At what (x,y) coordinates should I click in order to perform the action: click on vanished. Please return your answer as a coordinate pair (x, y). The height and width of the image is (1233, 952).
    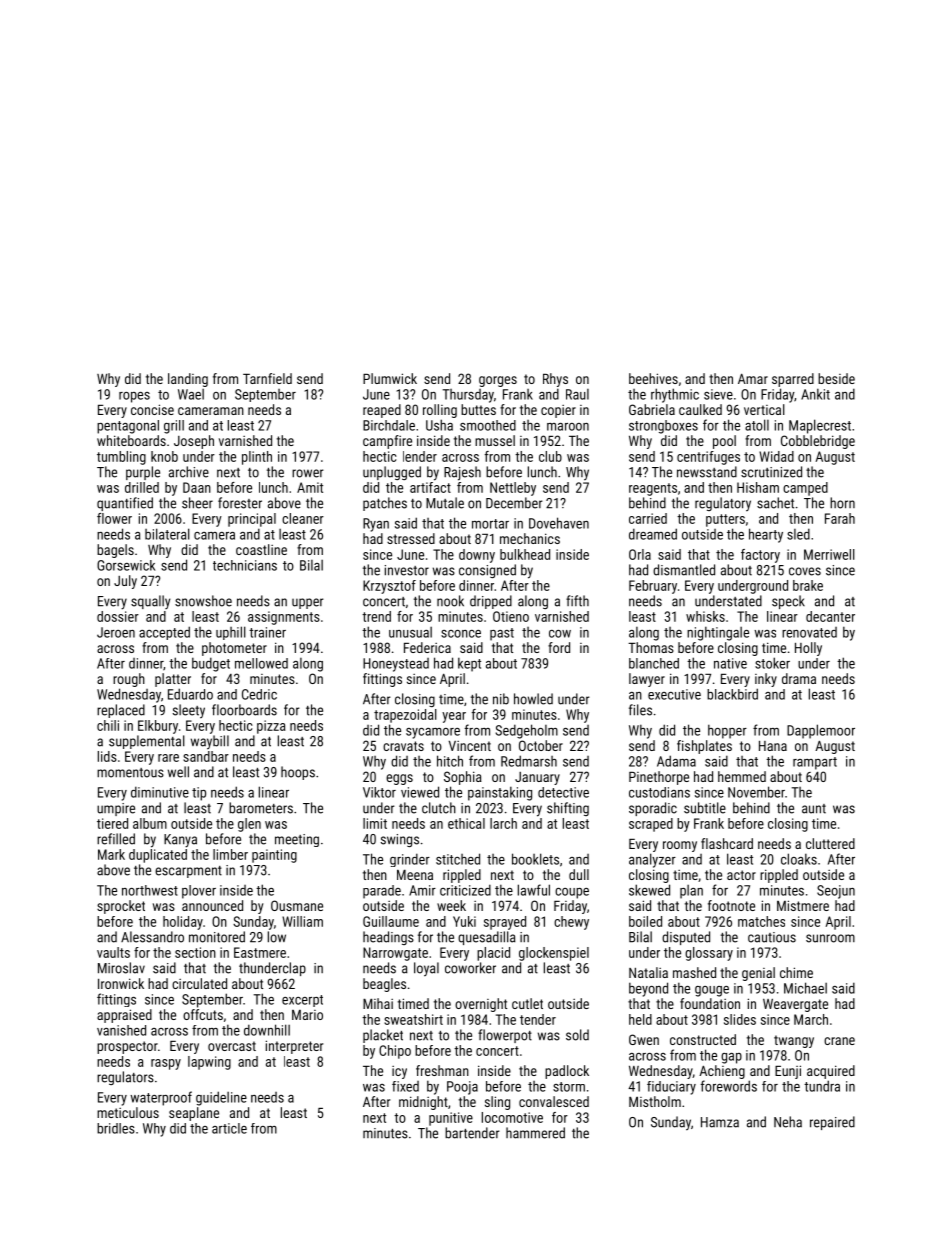
    Looking at the image, I should click on (121, 1030).
